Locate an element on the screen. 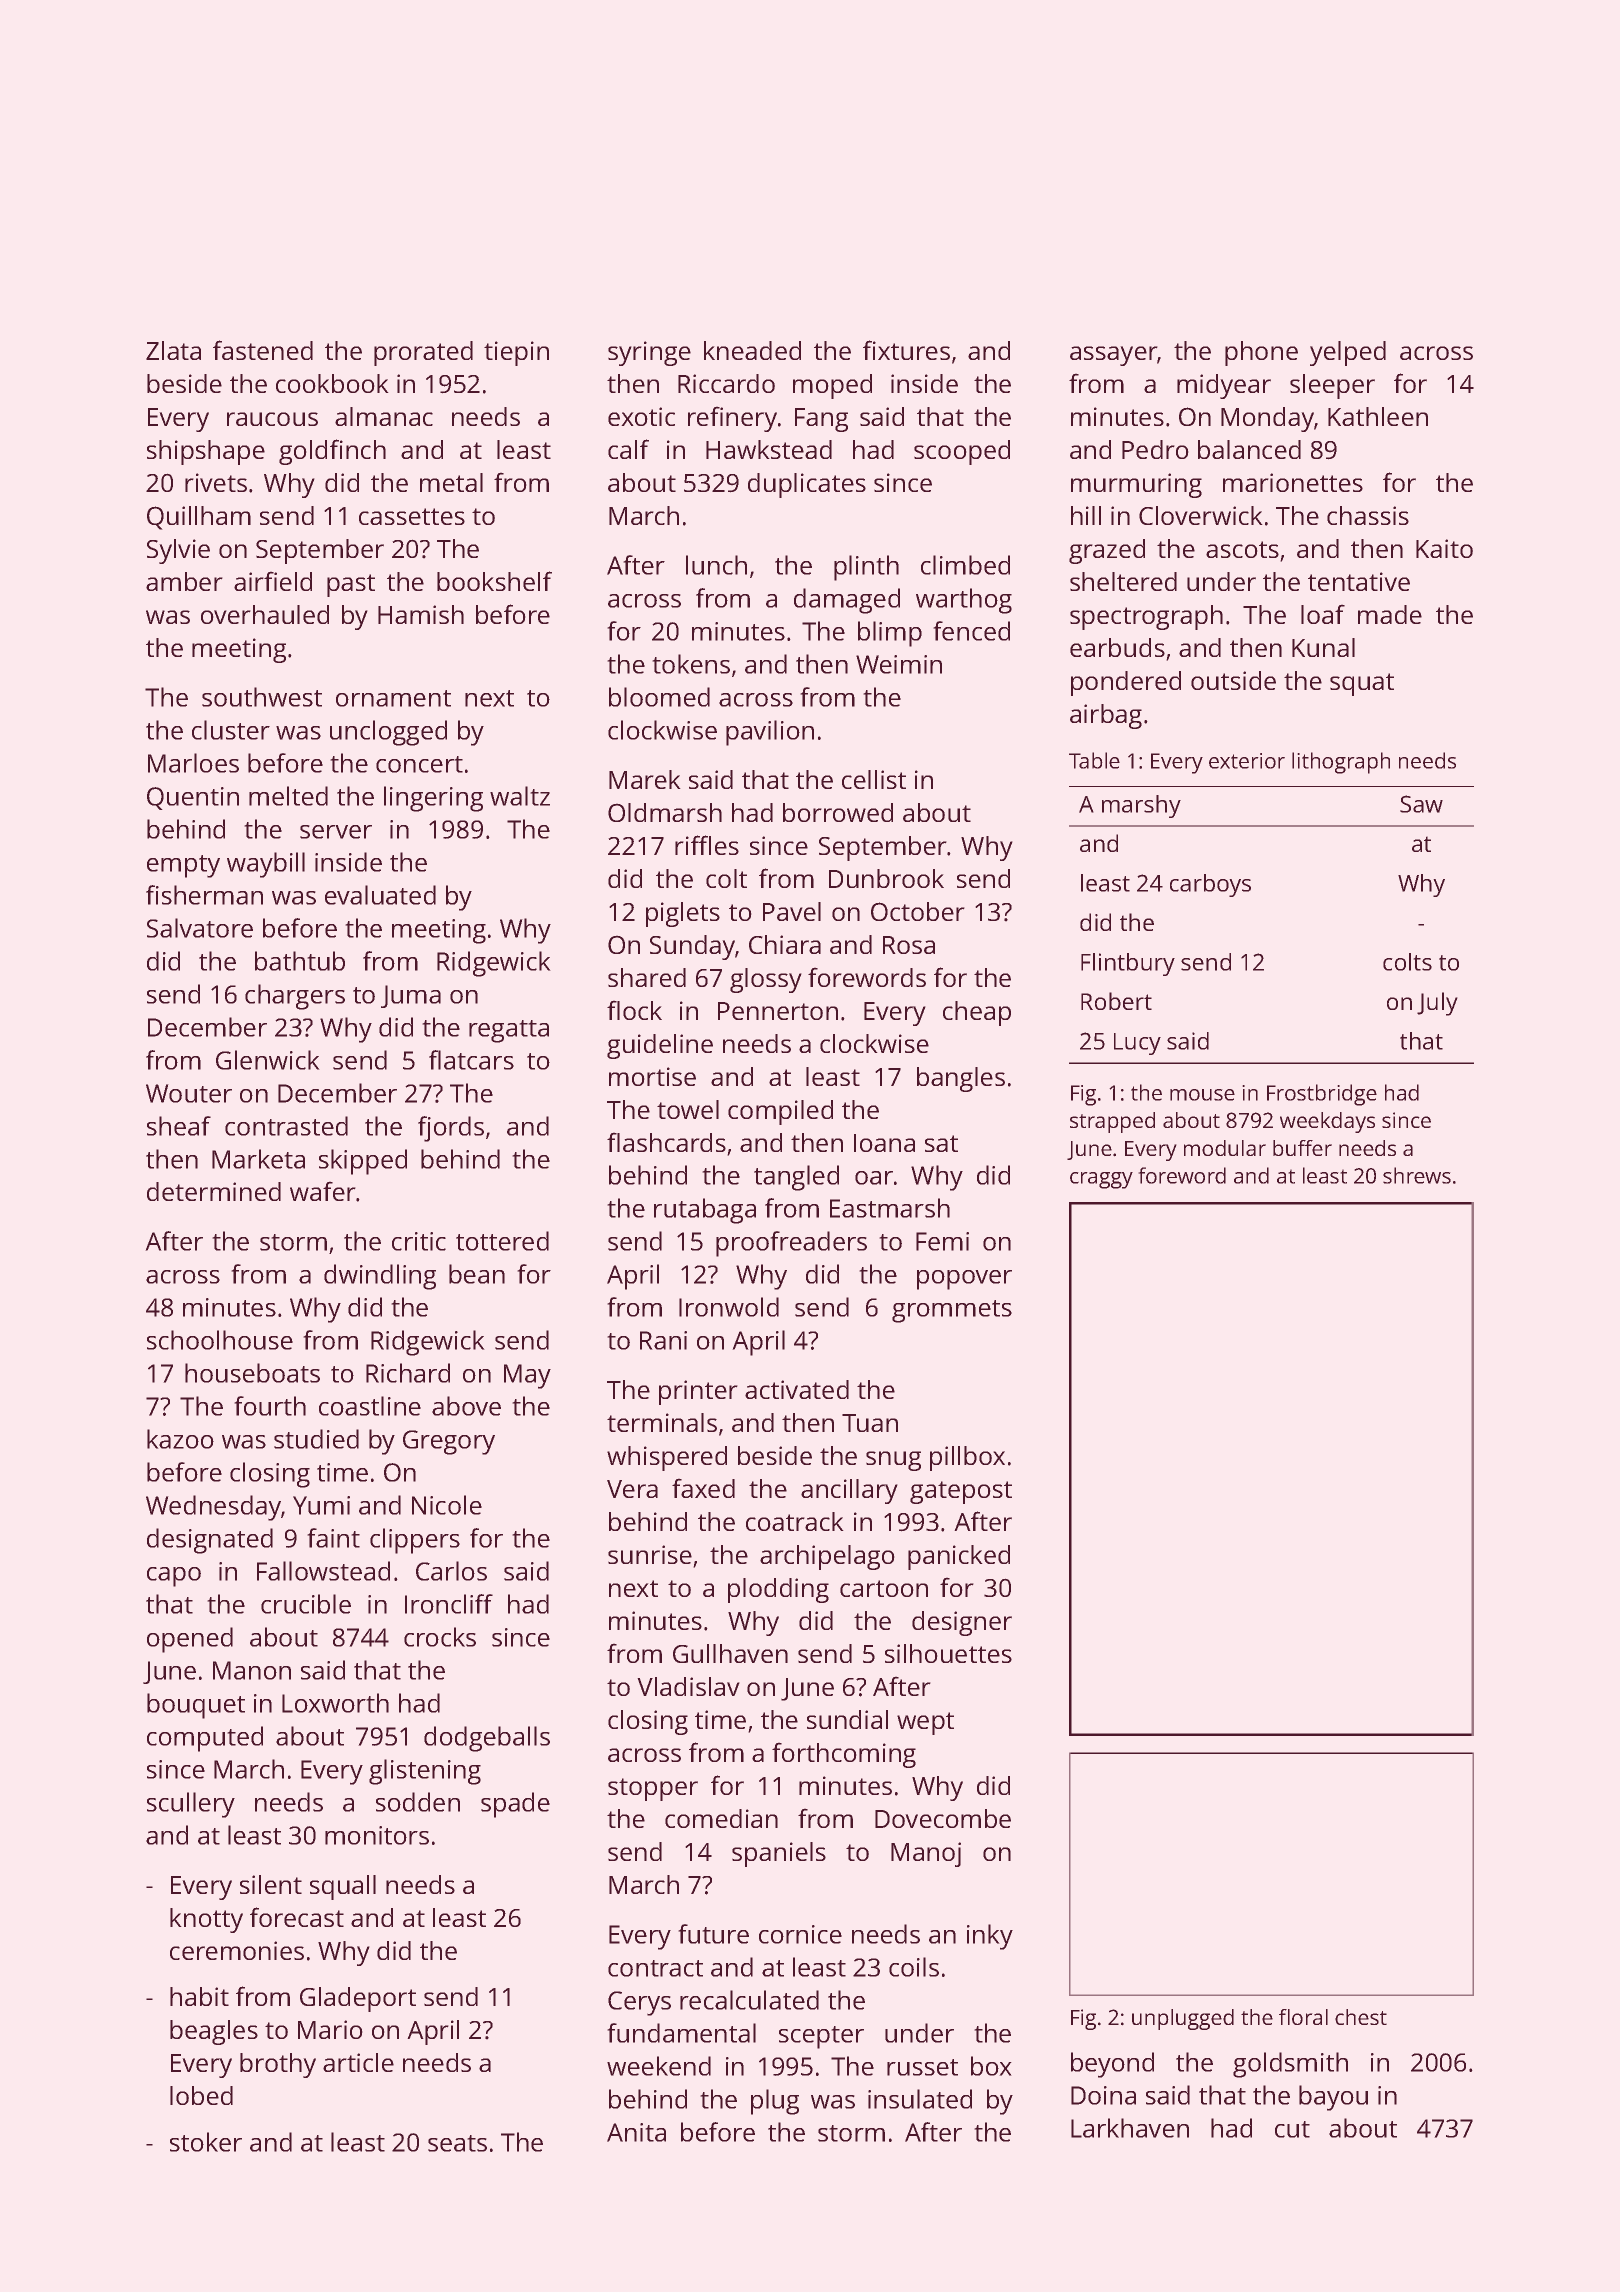 The height and width of the screenshot is (2292, 1620). dwindling is located at coordinates (380, 1277).
